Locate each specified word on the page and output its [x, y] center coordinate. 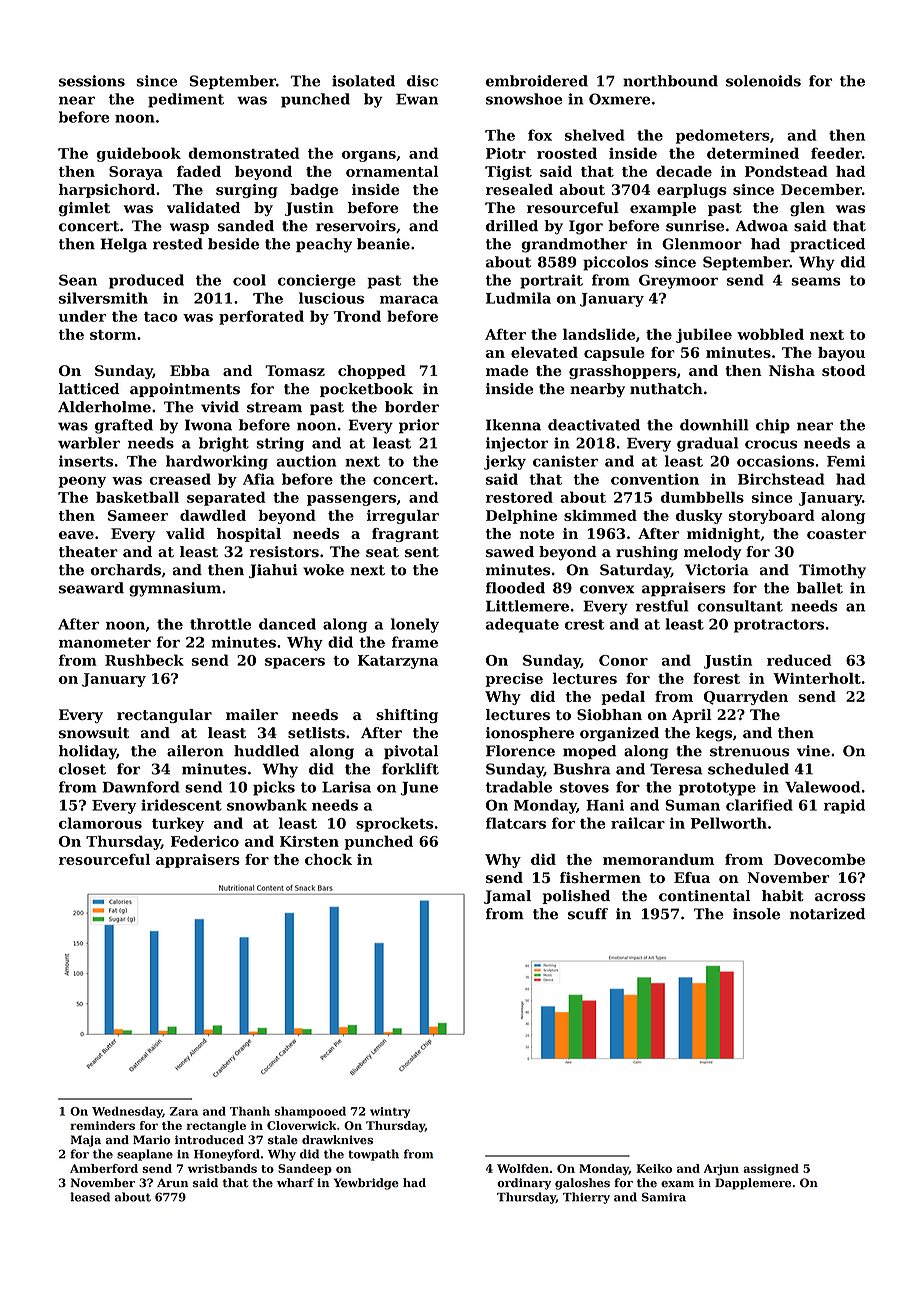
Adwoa [761, 226]
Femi [846, 461]
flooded [515, 588]
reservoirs [356, 226]
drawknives [337, 1140]
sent [422, 552]
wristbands [222, 1168]
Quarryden [746, 698]
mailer [252, 714]
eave [76, 535]
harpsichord [107, 191]
